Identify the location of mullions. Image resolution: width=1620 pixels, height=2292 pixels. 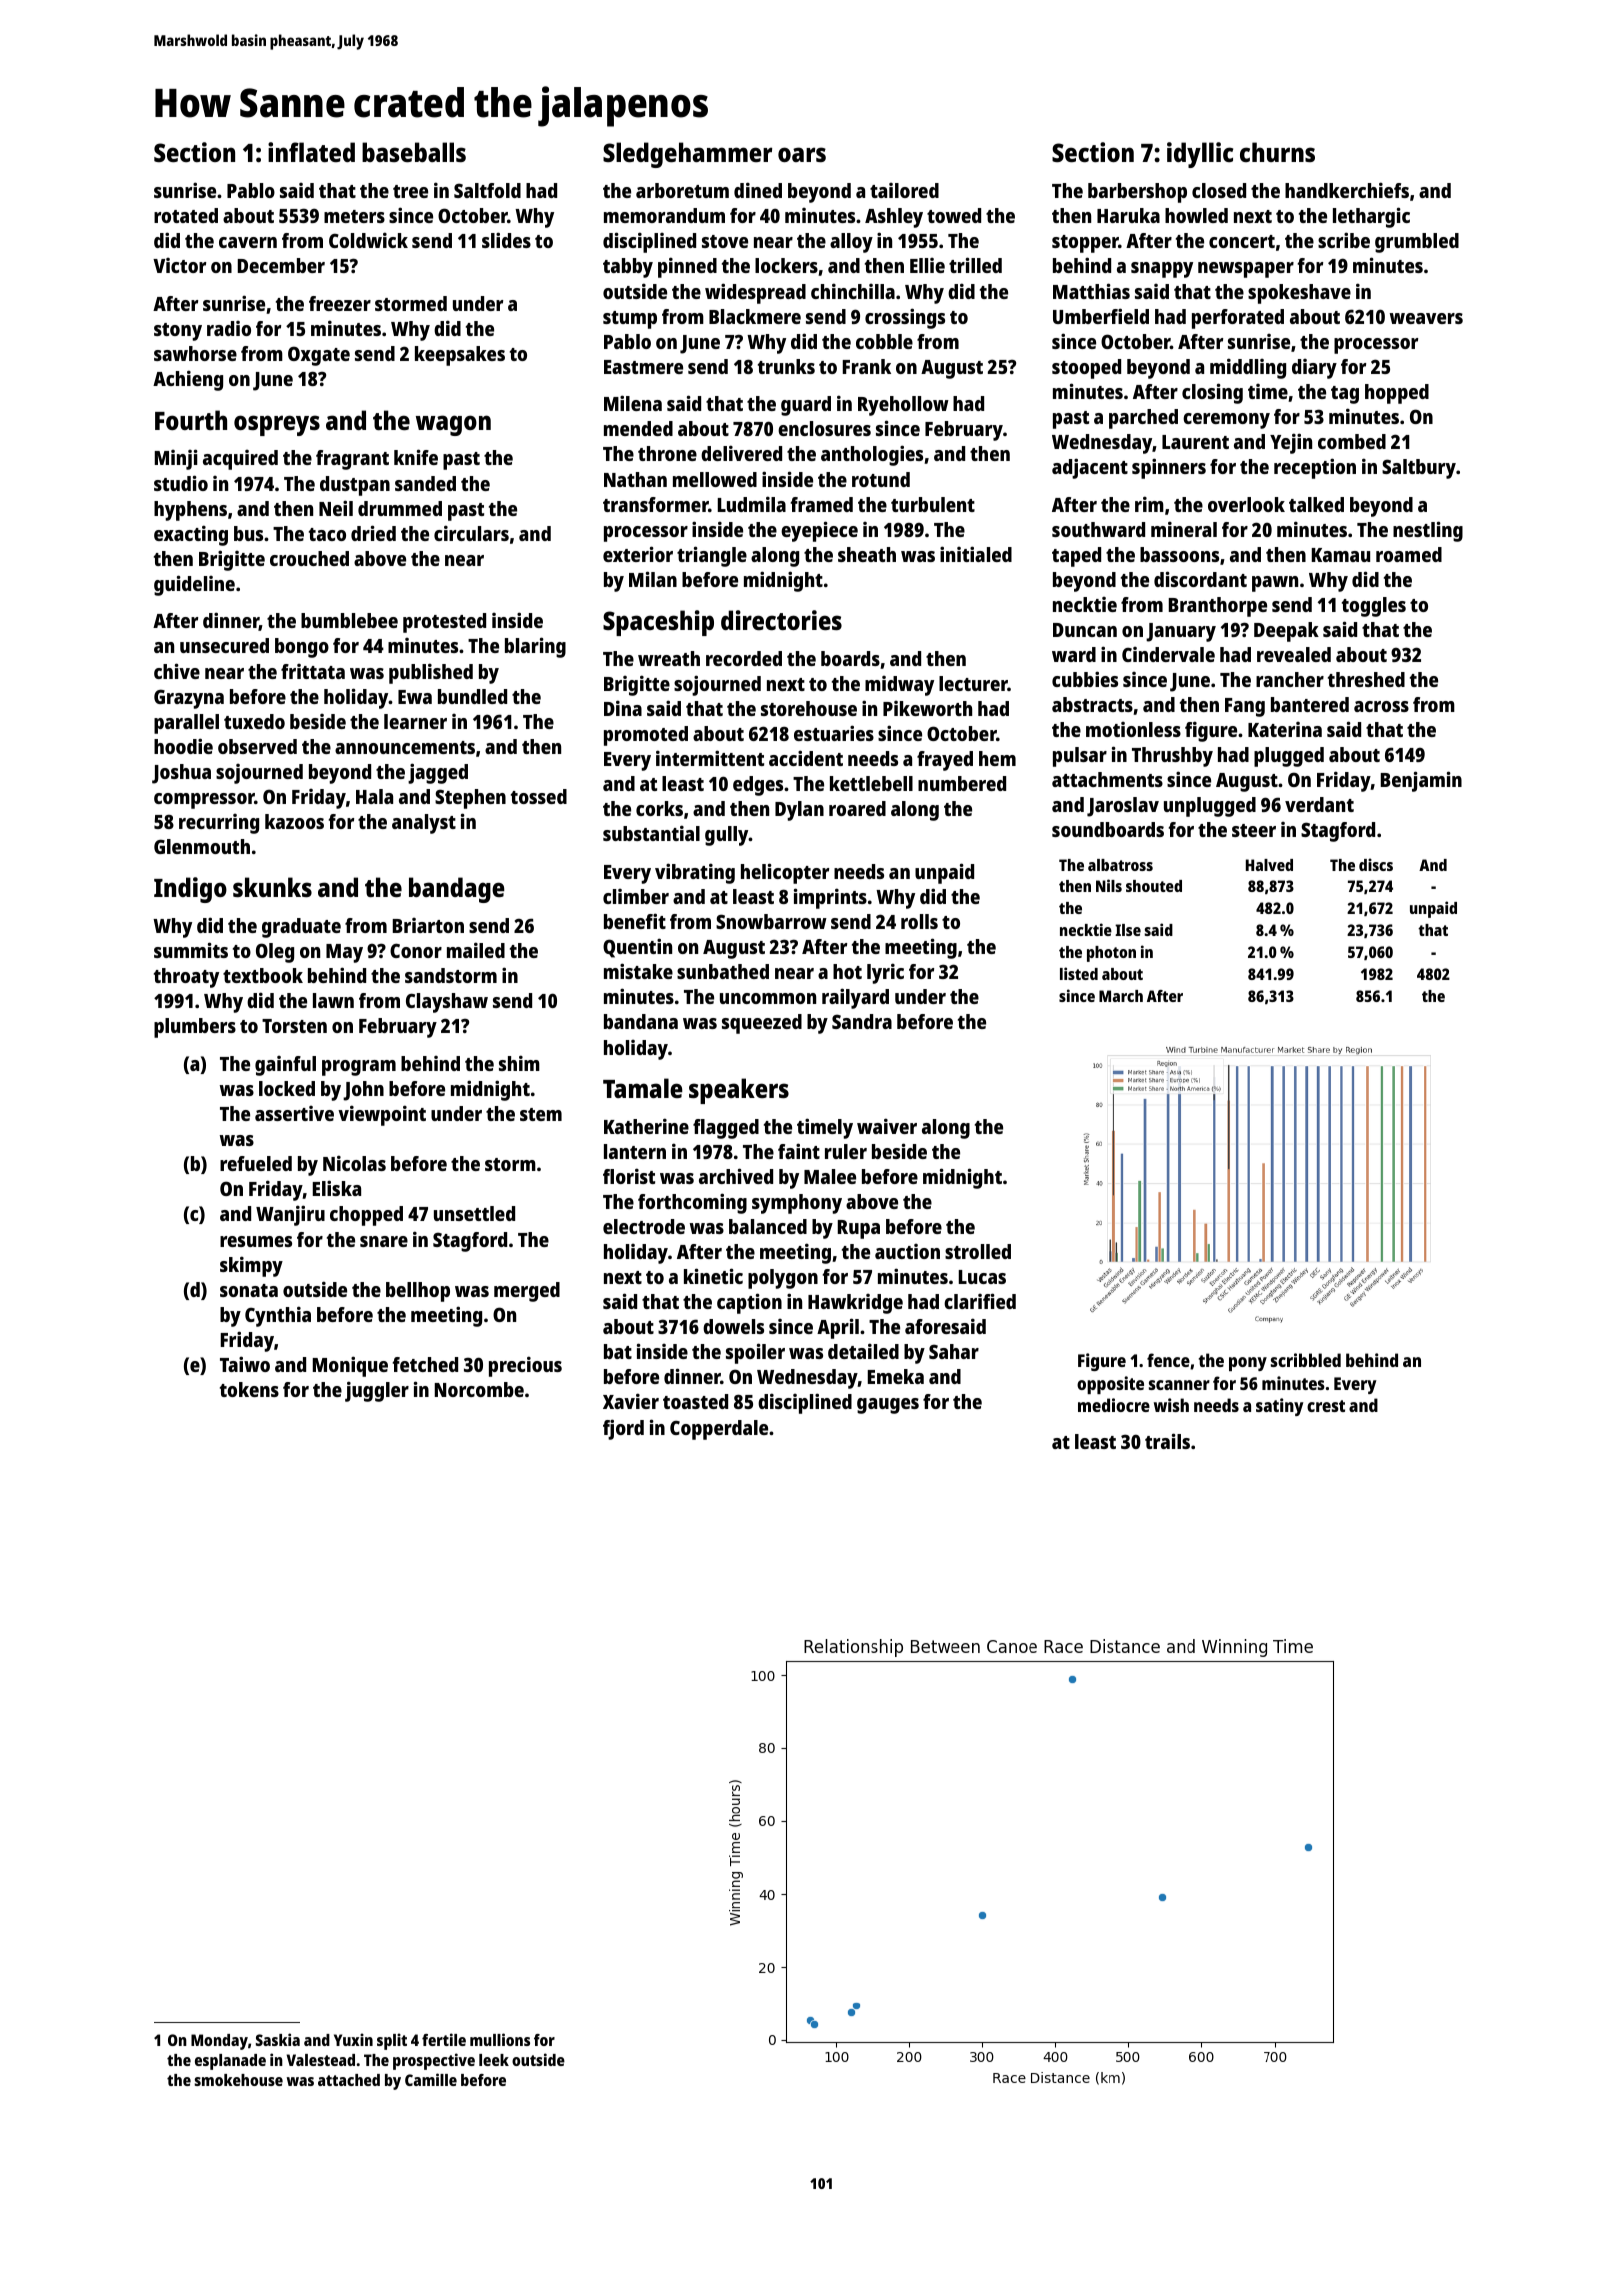
(500, 2039).
